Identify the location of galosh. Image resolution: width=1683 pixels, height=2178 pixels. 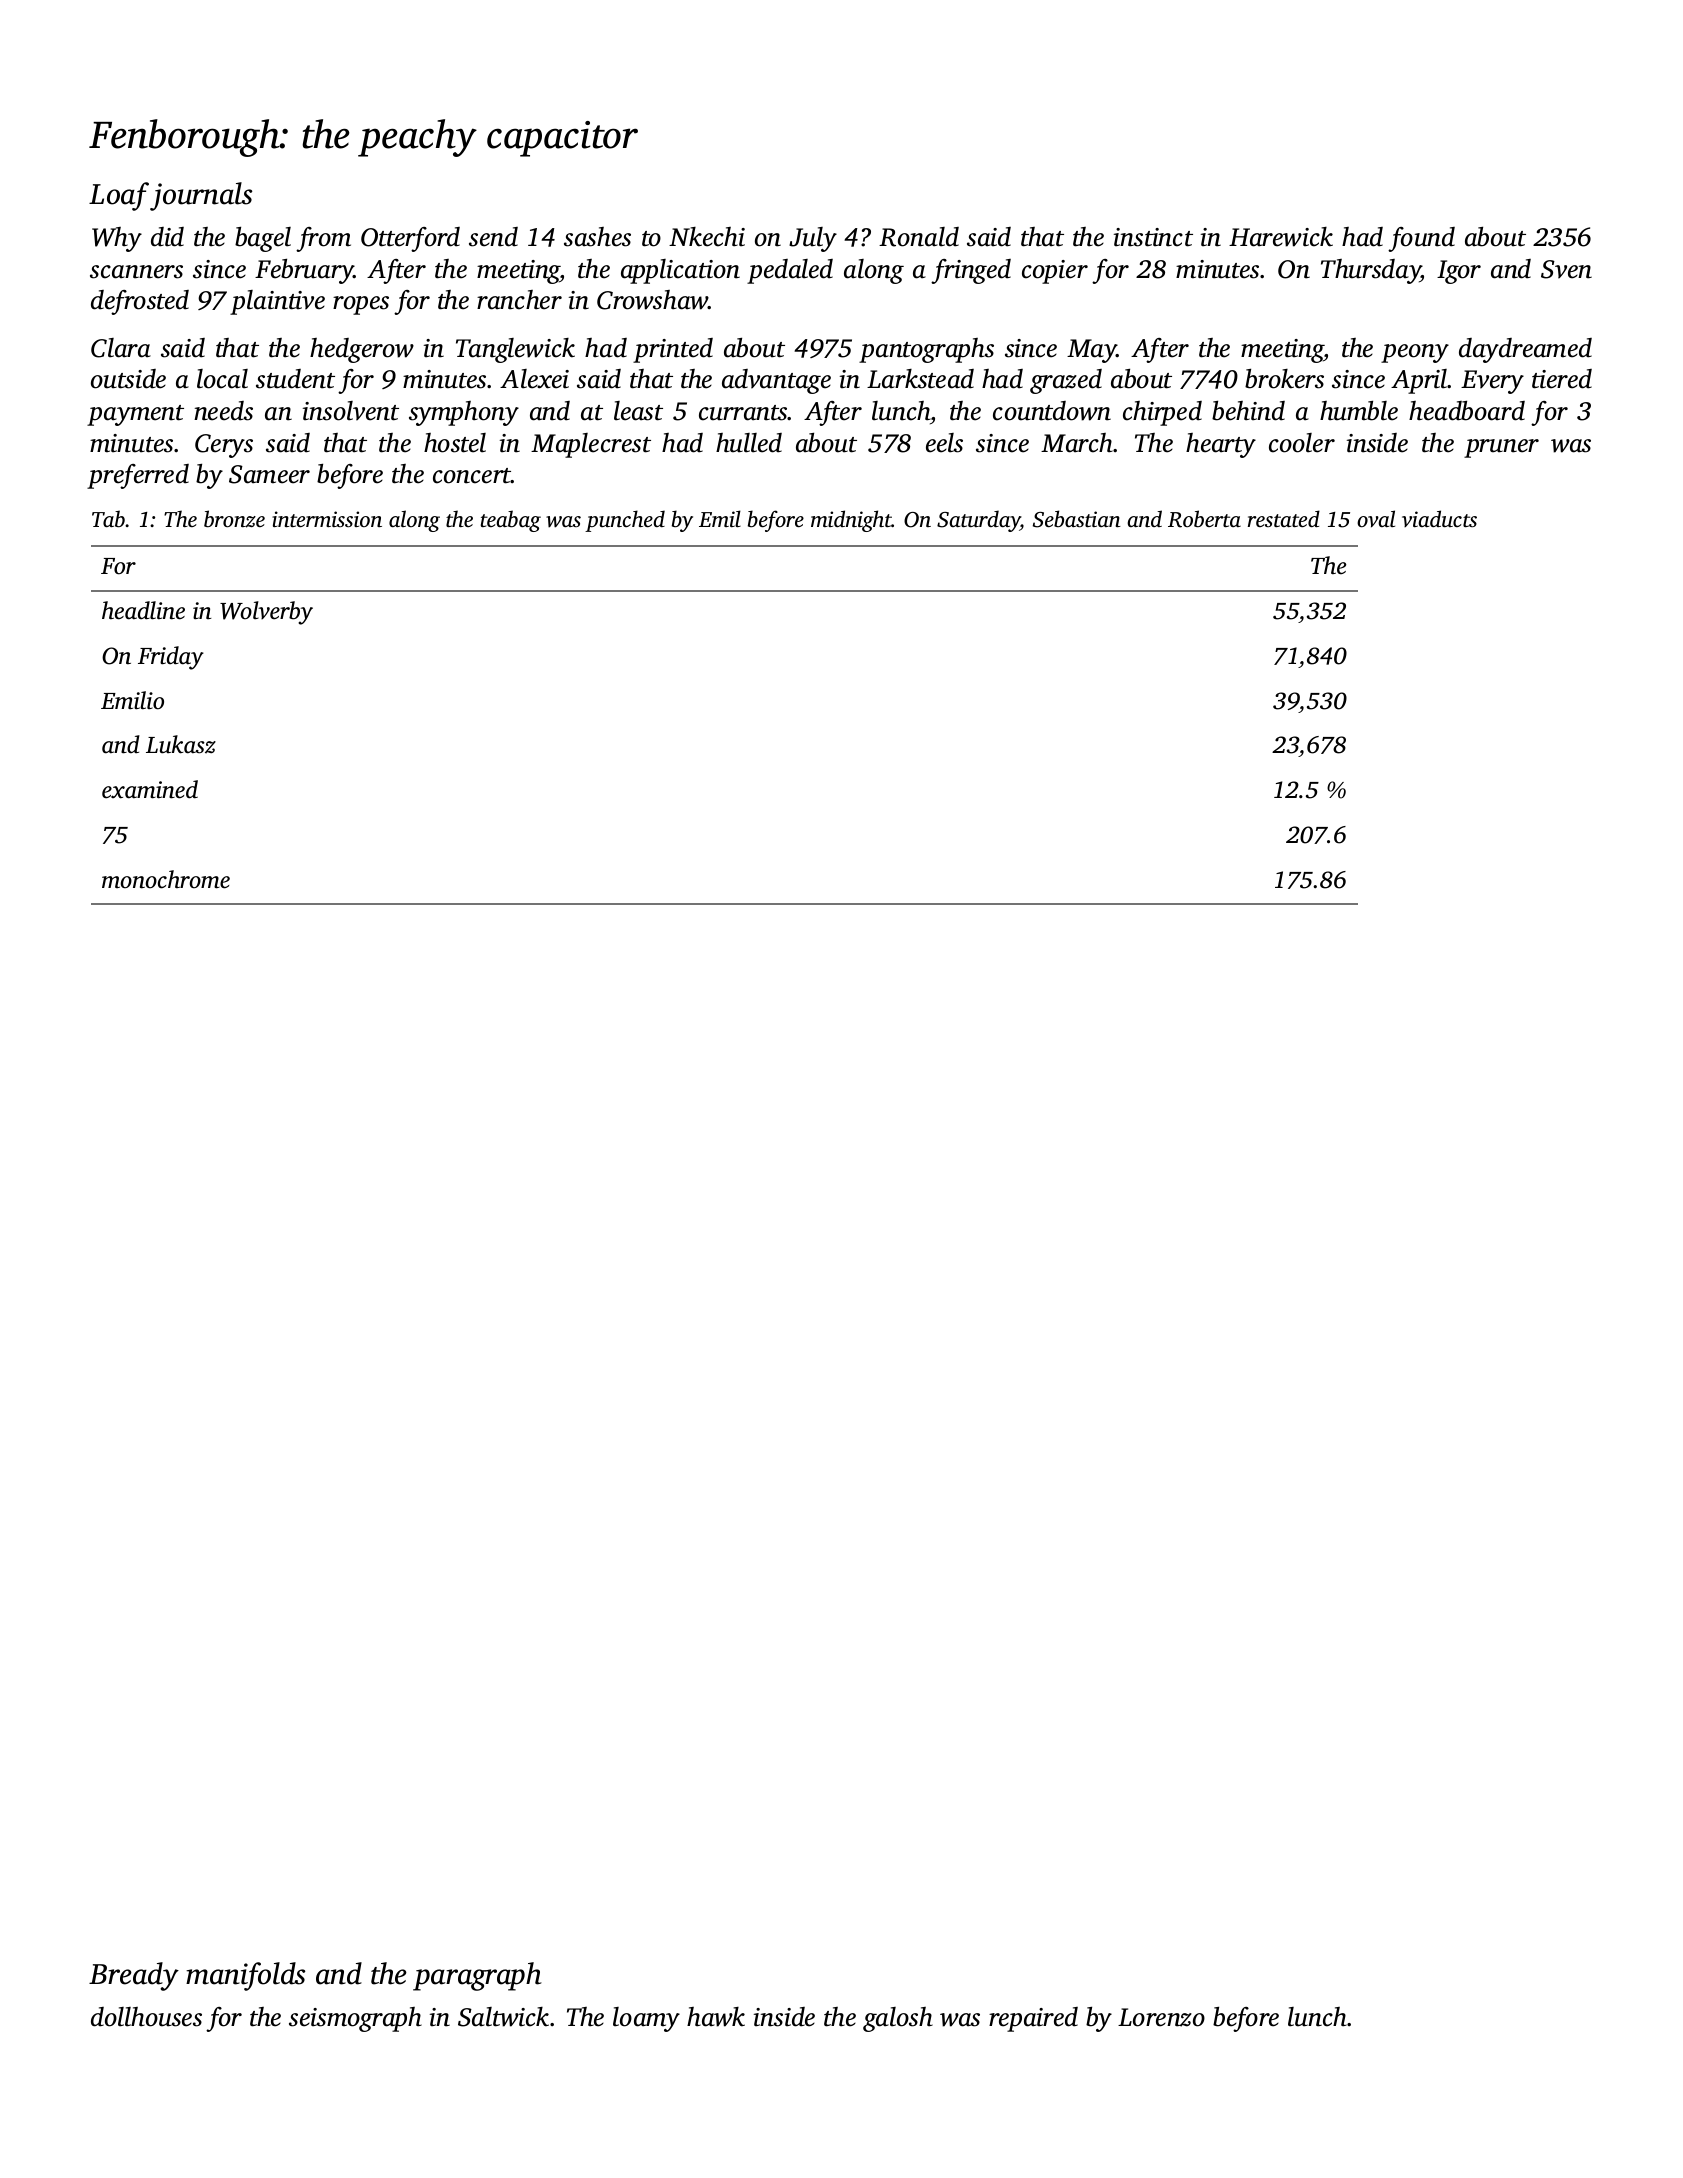
(898, 2019).
